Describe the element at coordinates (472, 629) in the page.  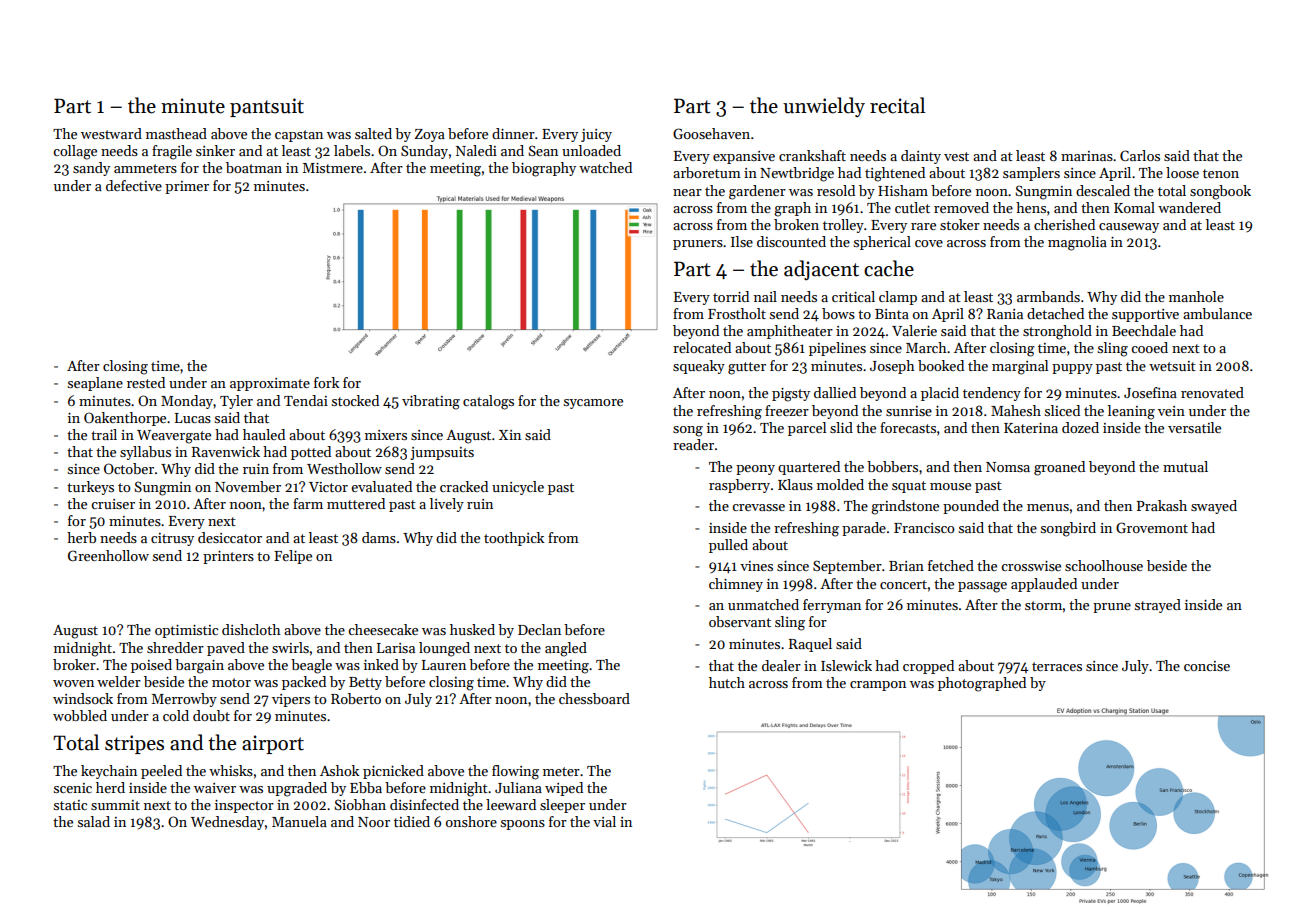
I see `husked` at that location.
